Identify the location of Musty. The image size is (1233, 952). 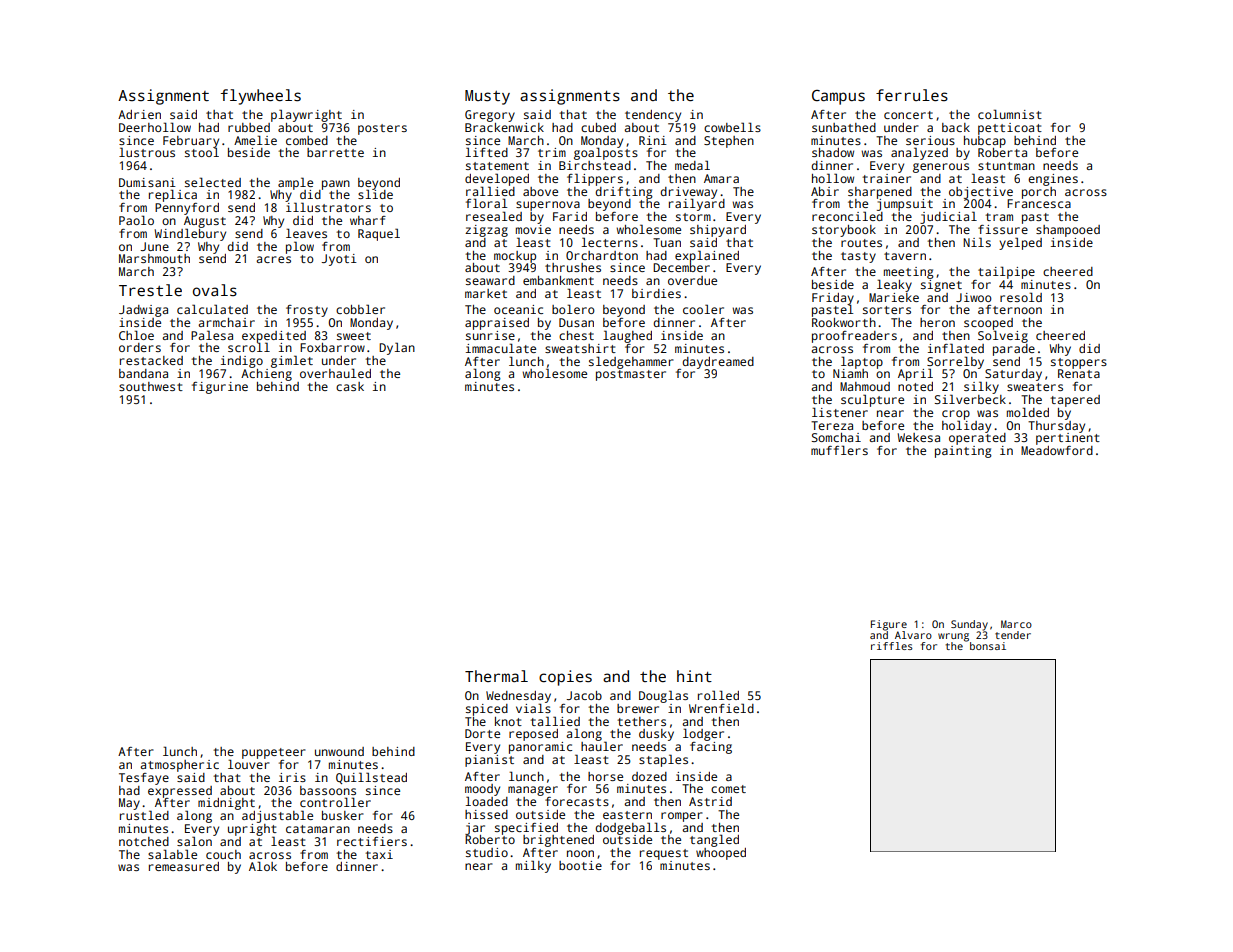
(487, 97).
